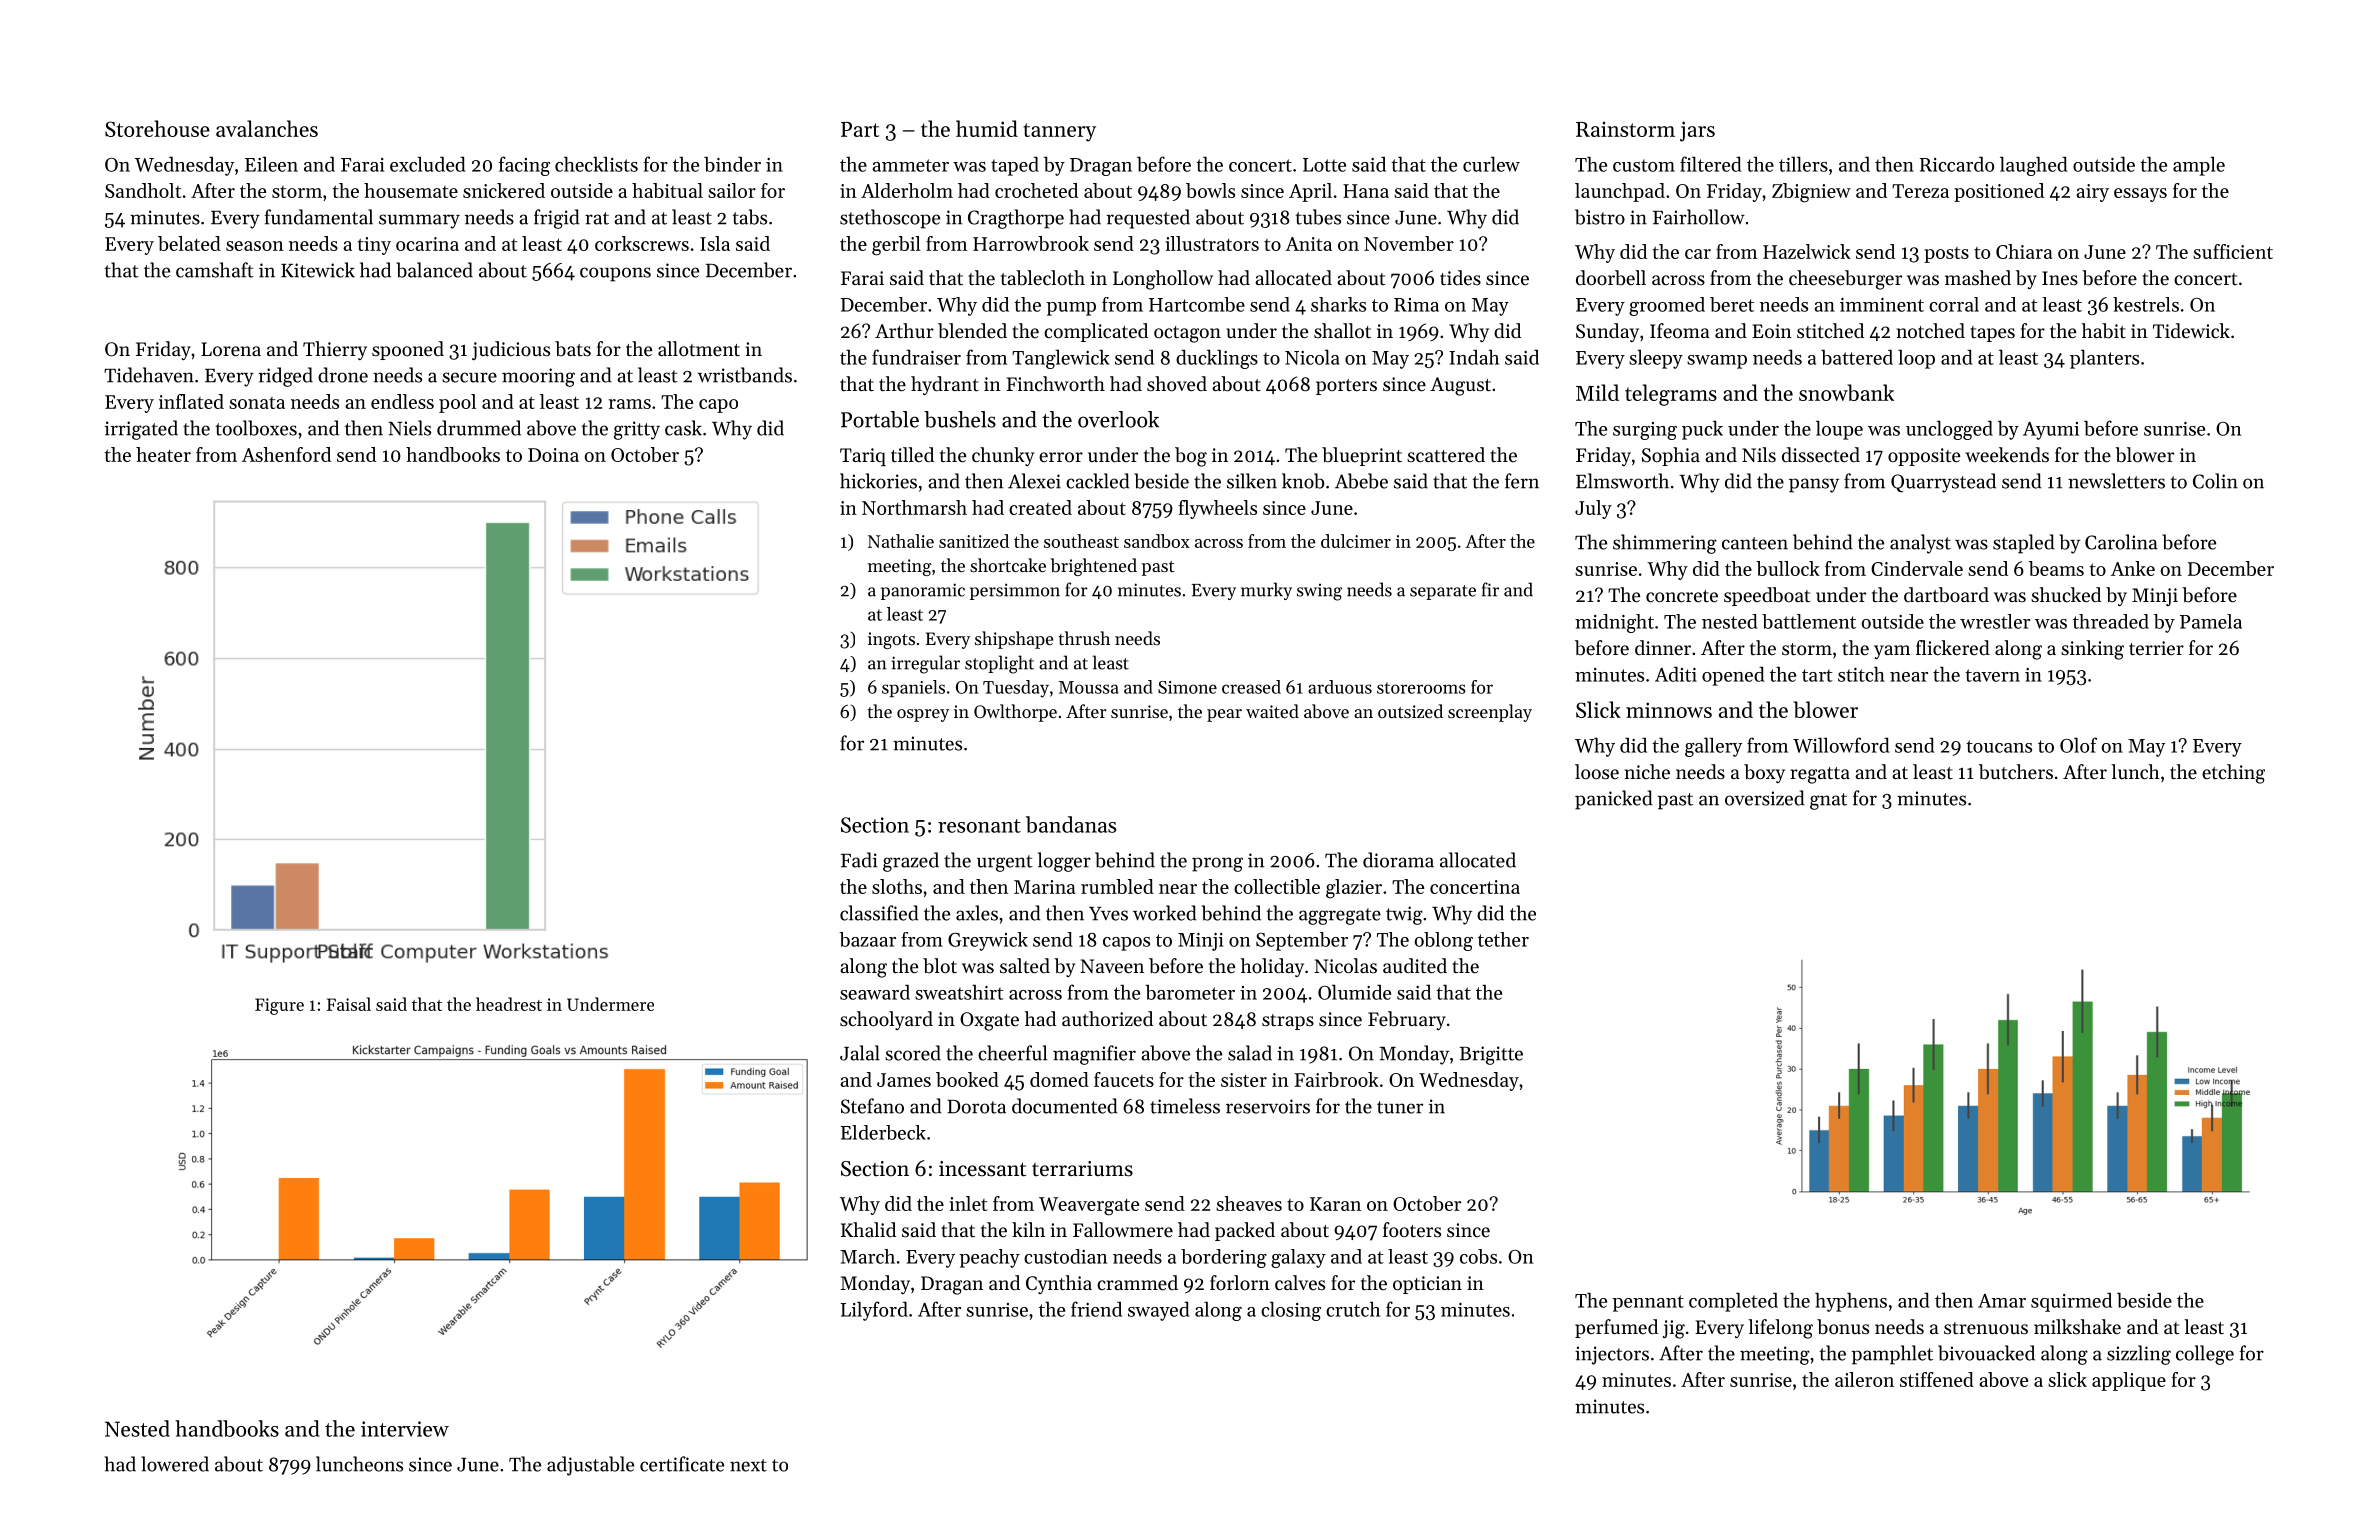 This page has height=1540, width=2380. What do you see at coordinates (1491, 1055) in the page?
I see `Brigitte` at bounding box center [1491, 1055].
